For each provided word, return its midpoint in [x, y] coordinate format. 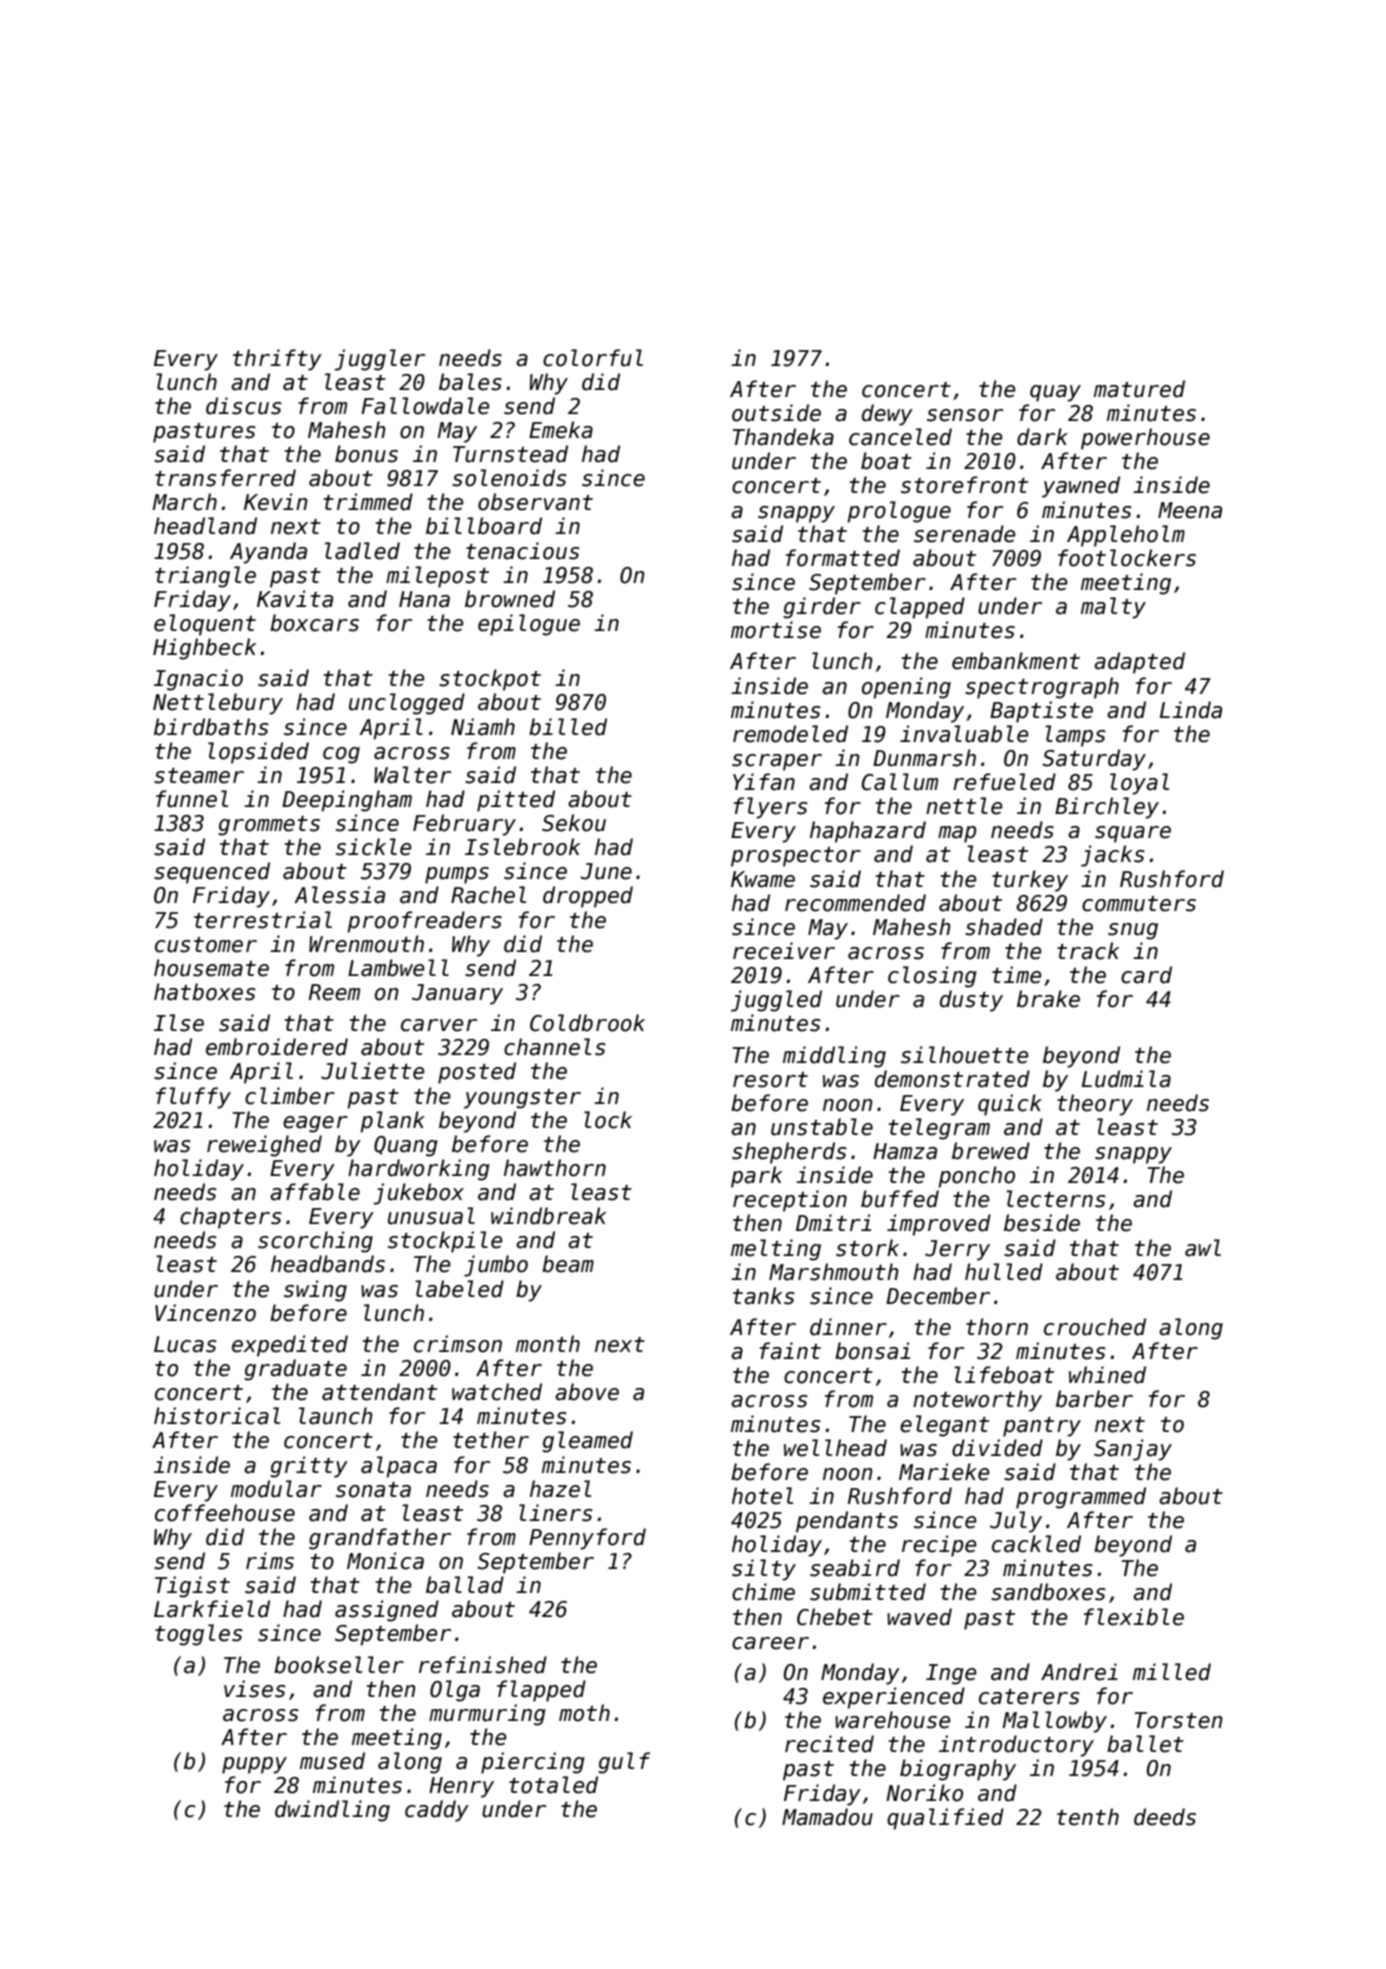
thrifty [277, 360]
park [756, 1177]
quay [1055, 393]
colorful [593, 358]
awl [1203, 1248]
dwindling [332, 1811]
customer [206, 945]
